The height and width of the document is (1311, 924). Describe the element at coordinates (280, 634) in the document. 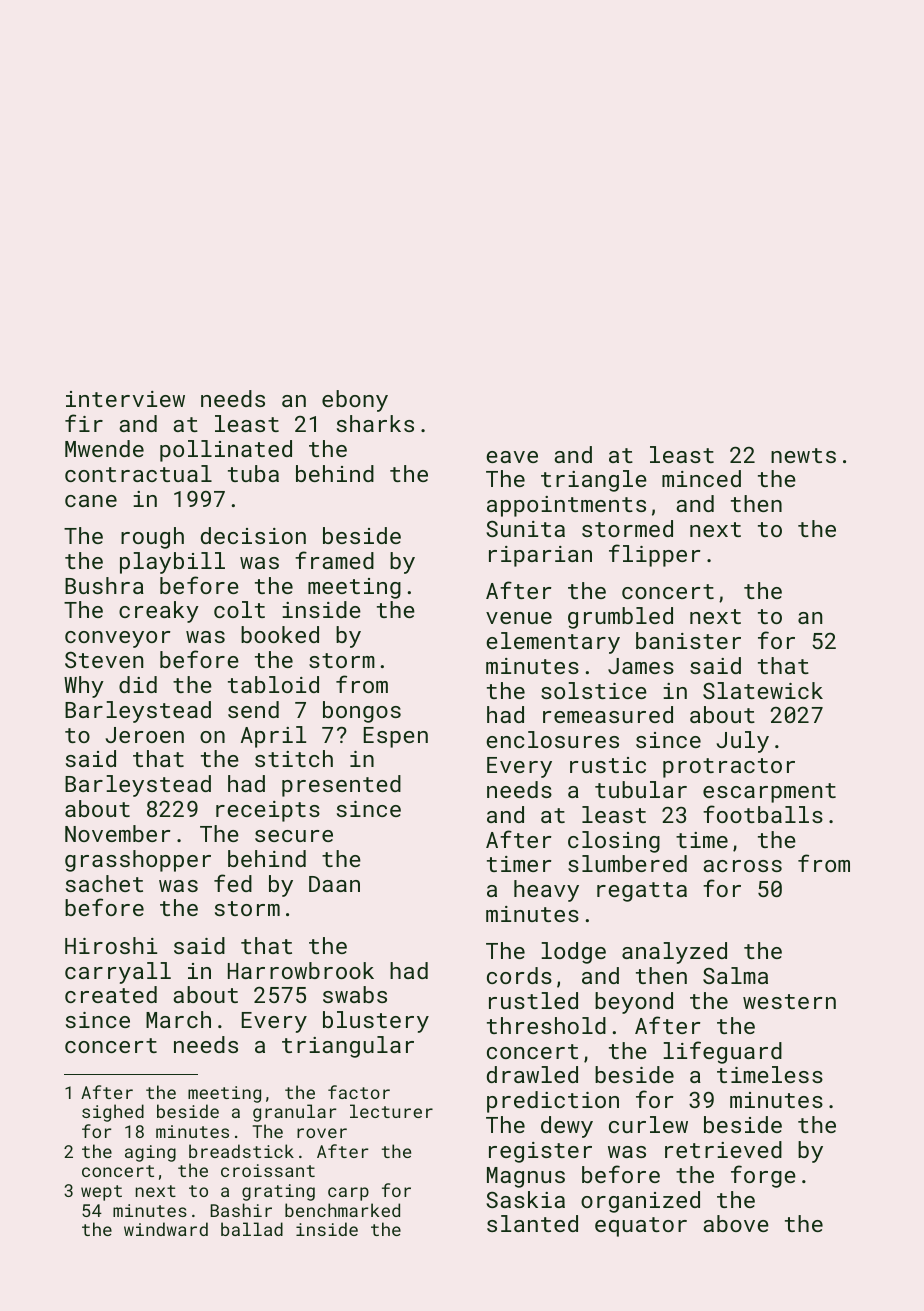

I see `booked` at that location.
